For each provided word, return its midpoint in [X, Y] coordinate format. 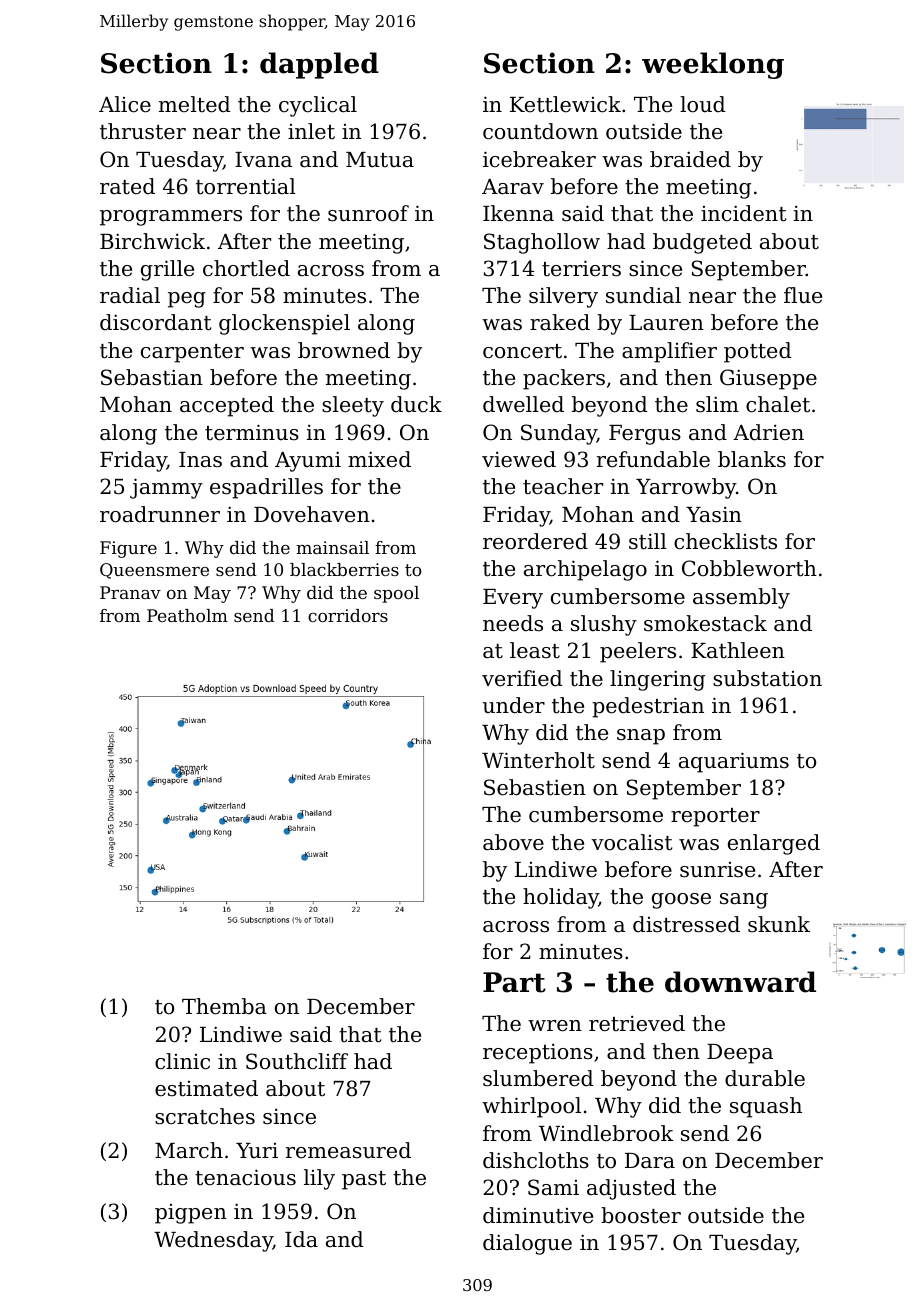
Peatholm [187, 615]
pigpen [191, 1214]
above [513, 842]
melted [194, 104]
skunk [779, 924]
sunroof [368, 213]
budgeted [702, 243]
